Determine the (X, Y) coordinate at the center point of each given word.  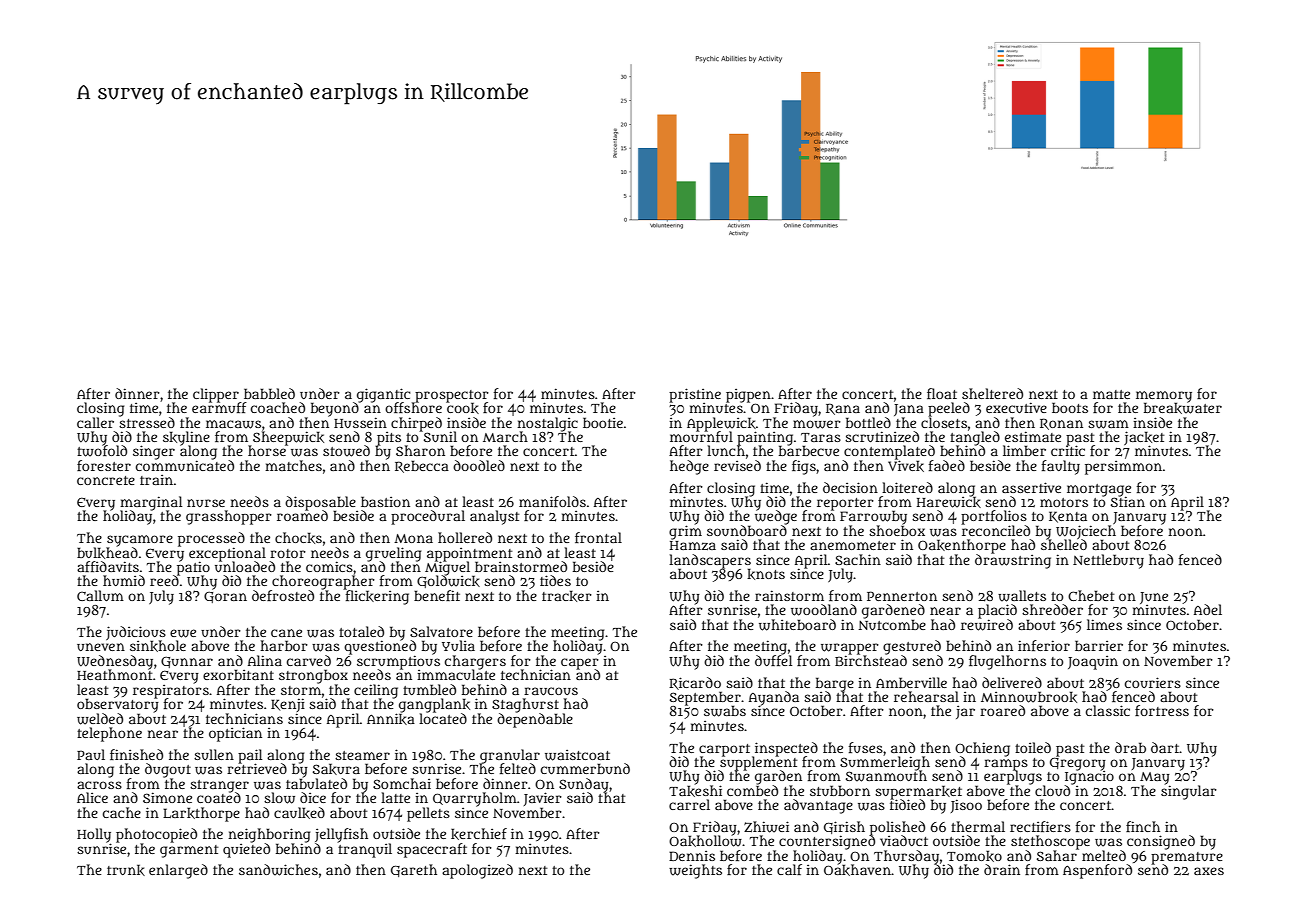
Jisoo (966, 806)
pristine (695, 395)
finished (136, 754)
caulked (299, 813)
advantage (818, 806)
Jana (909, 410)
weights (695, 871)
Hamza (693, 545)
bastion (385, 501)
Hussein (360, 422)
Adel (1208, 609)
